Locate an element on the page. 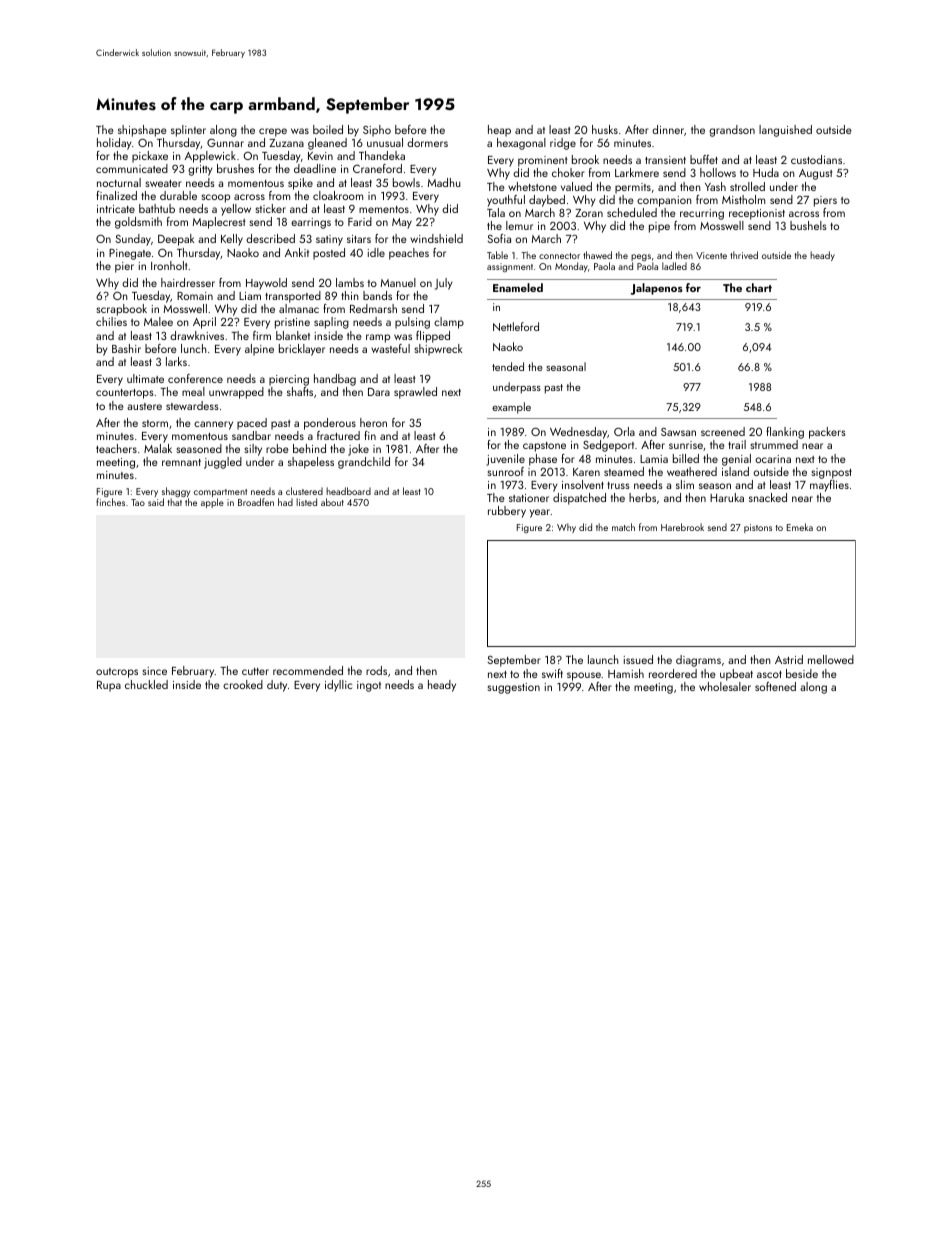 Image resolution: width=952 pixels, height=1233 pixels. Emeka is located at coordinates (800, 527).
